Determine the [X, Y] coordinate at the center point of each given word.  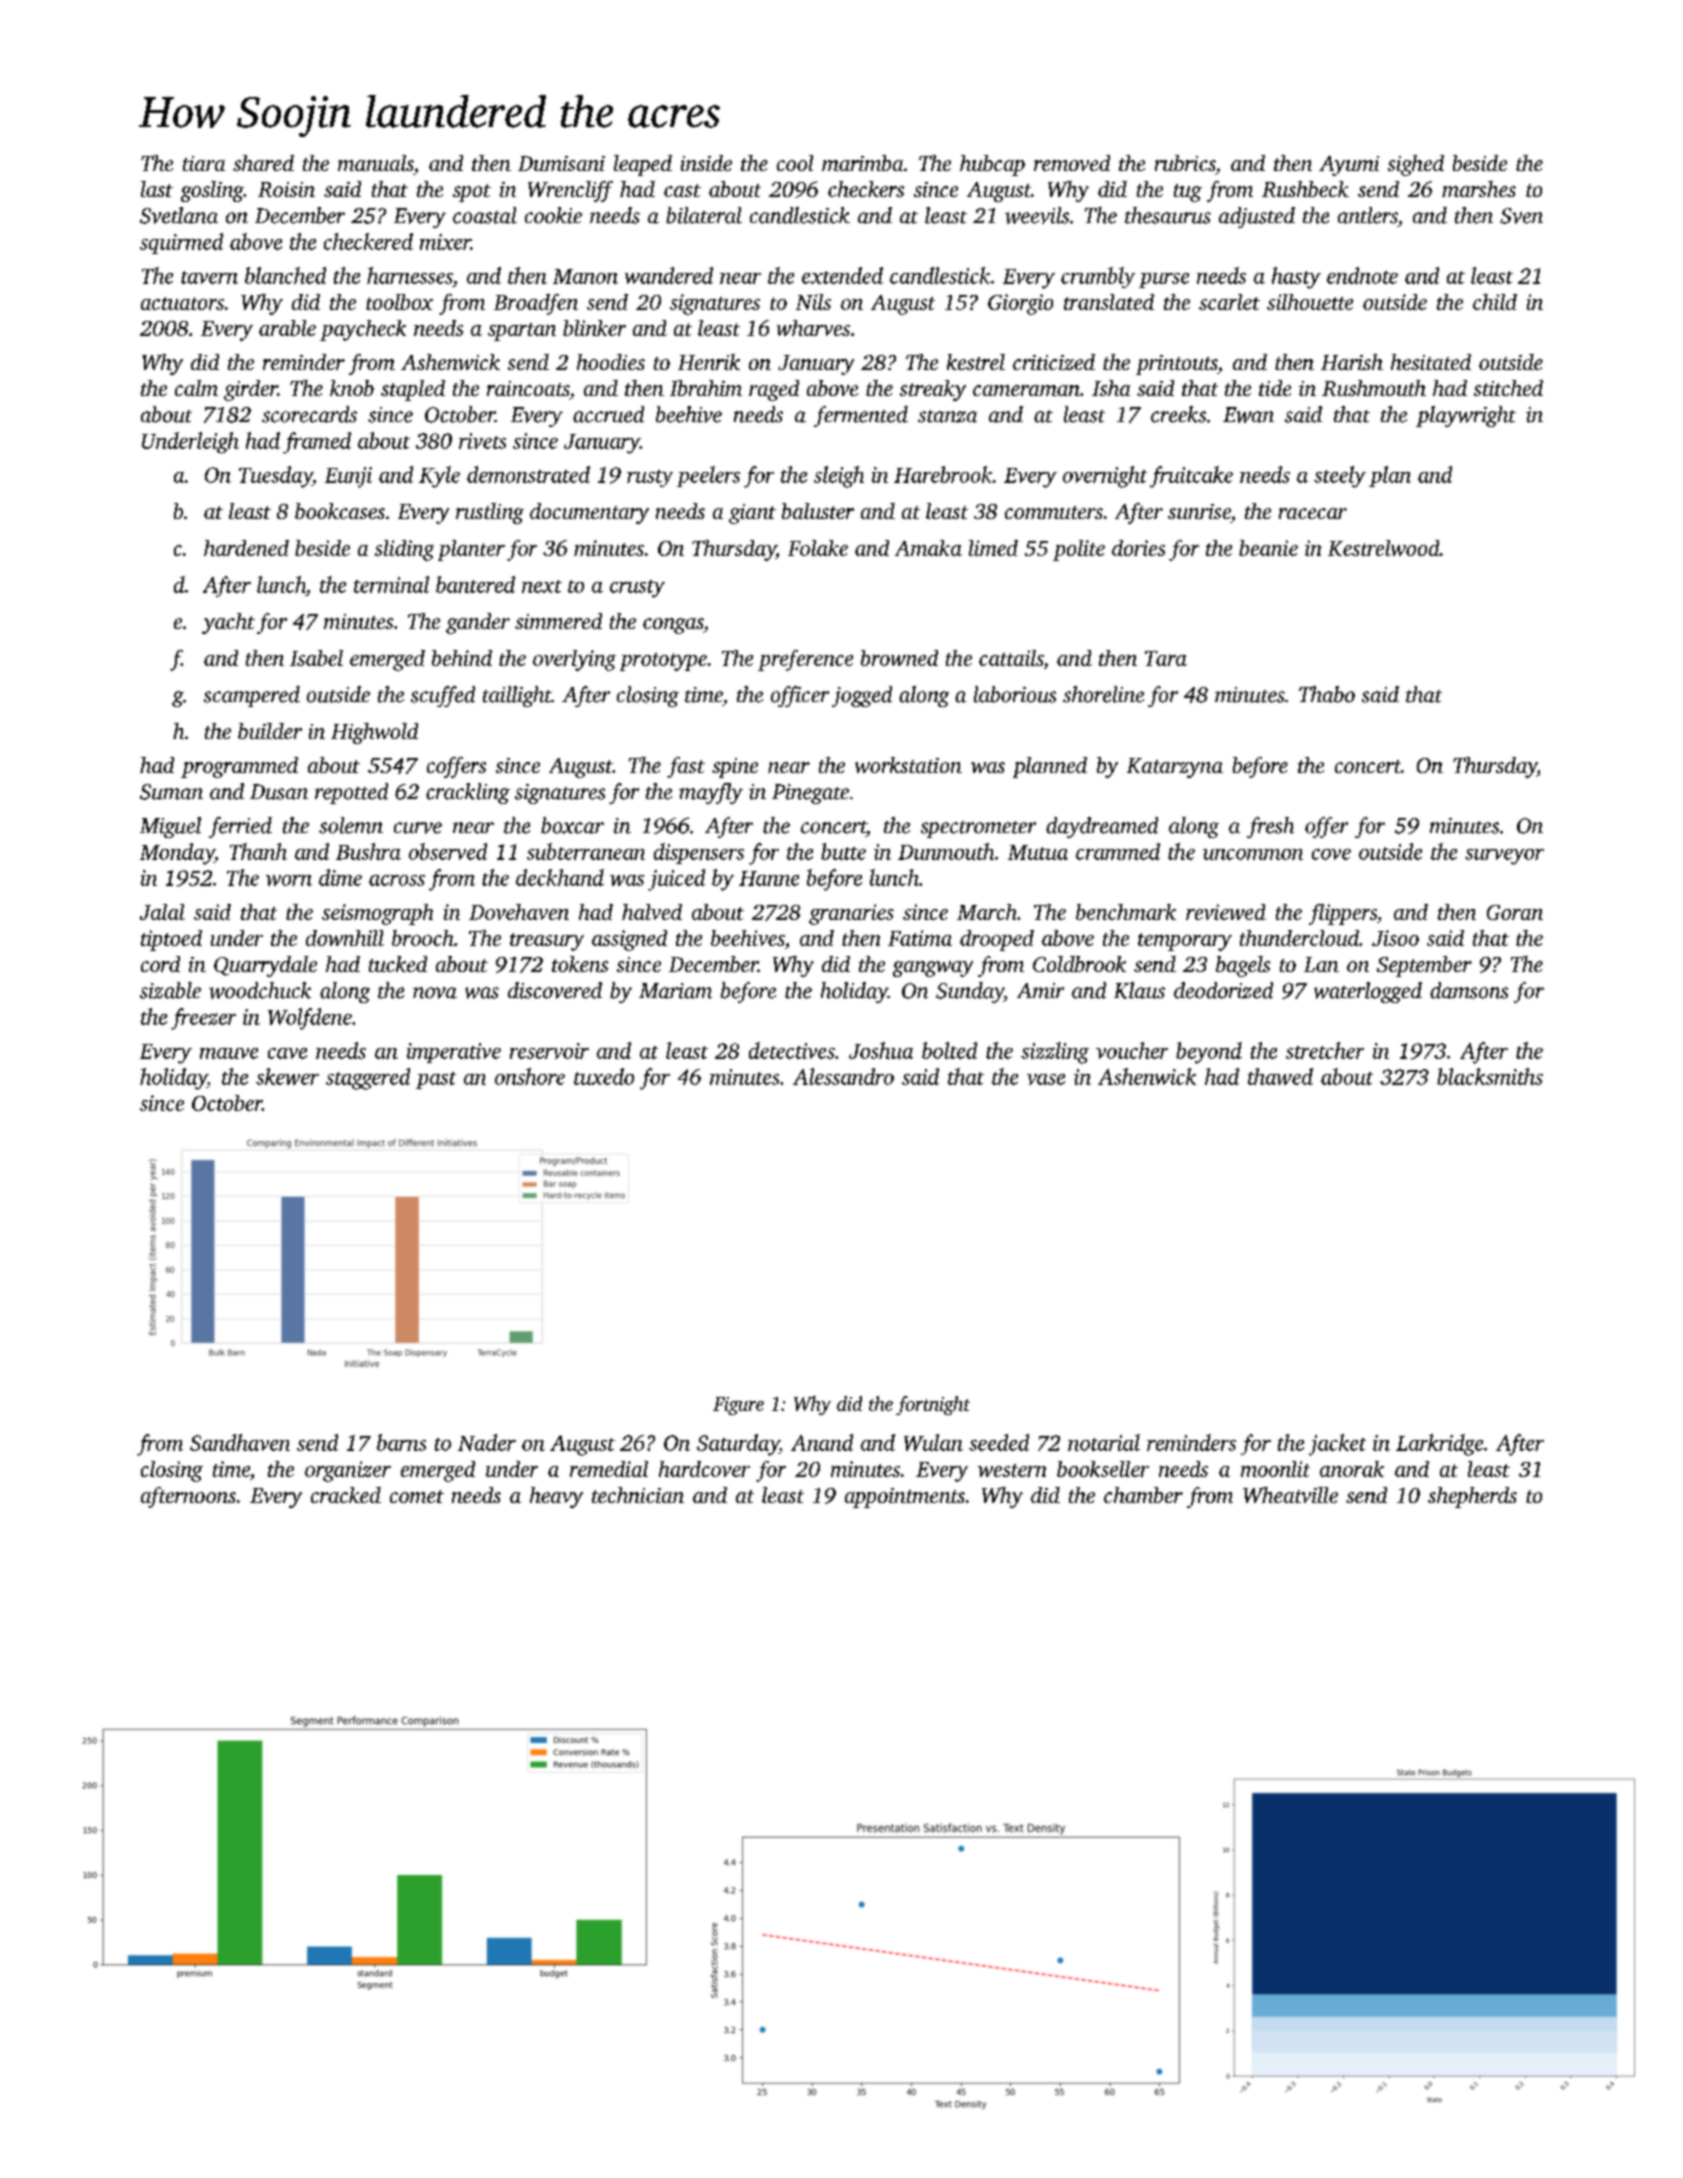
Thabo [1327, 694]
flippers [1343, 914]
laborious [1015, 694]
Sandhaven [240, 1442]
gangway [933, 969]
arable [287, 328]
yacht [228, 623]
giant [752, 514]
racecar [1313, 513]
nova [435, 993]
